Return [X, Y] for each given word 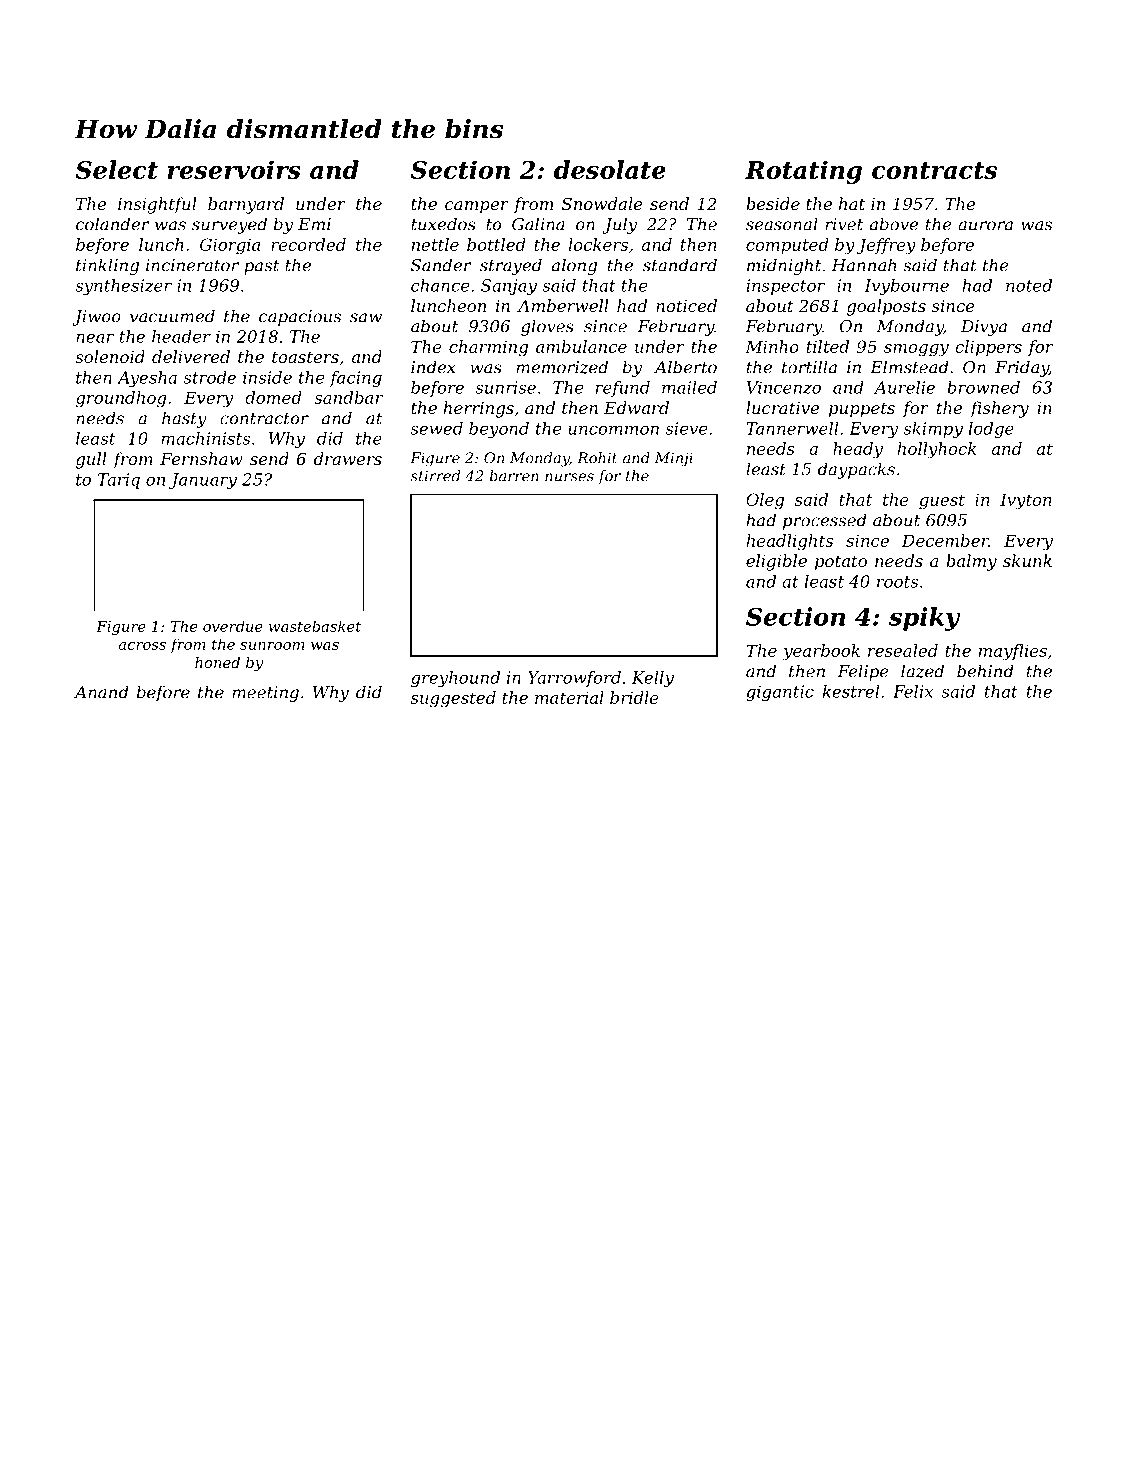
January [203, 481]
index [433, 367]
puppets [862, 410]
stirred [436, 476]
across [142, 646]
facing [355, 379]
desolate [610, 169]
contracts [934, 170]
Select [116, 169]
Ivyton [1026, 501]
